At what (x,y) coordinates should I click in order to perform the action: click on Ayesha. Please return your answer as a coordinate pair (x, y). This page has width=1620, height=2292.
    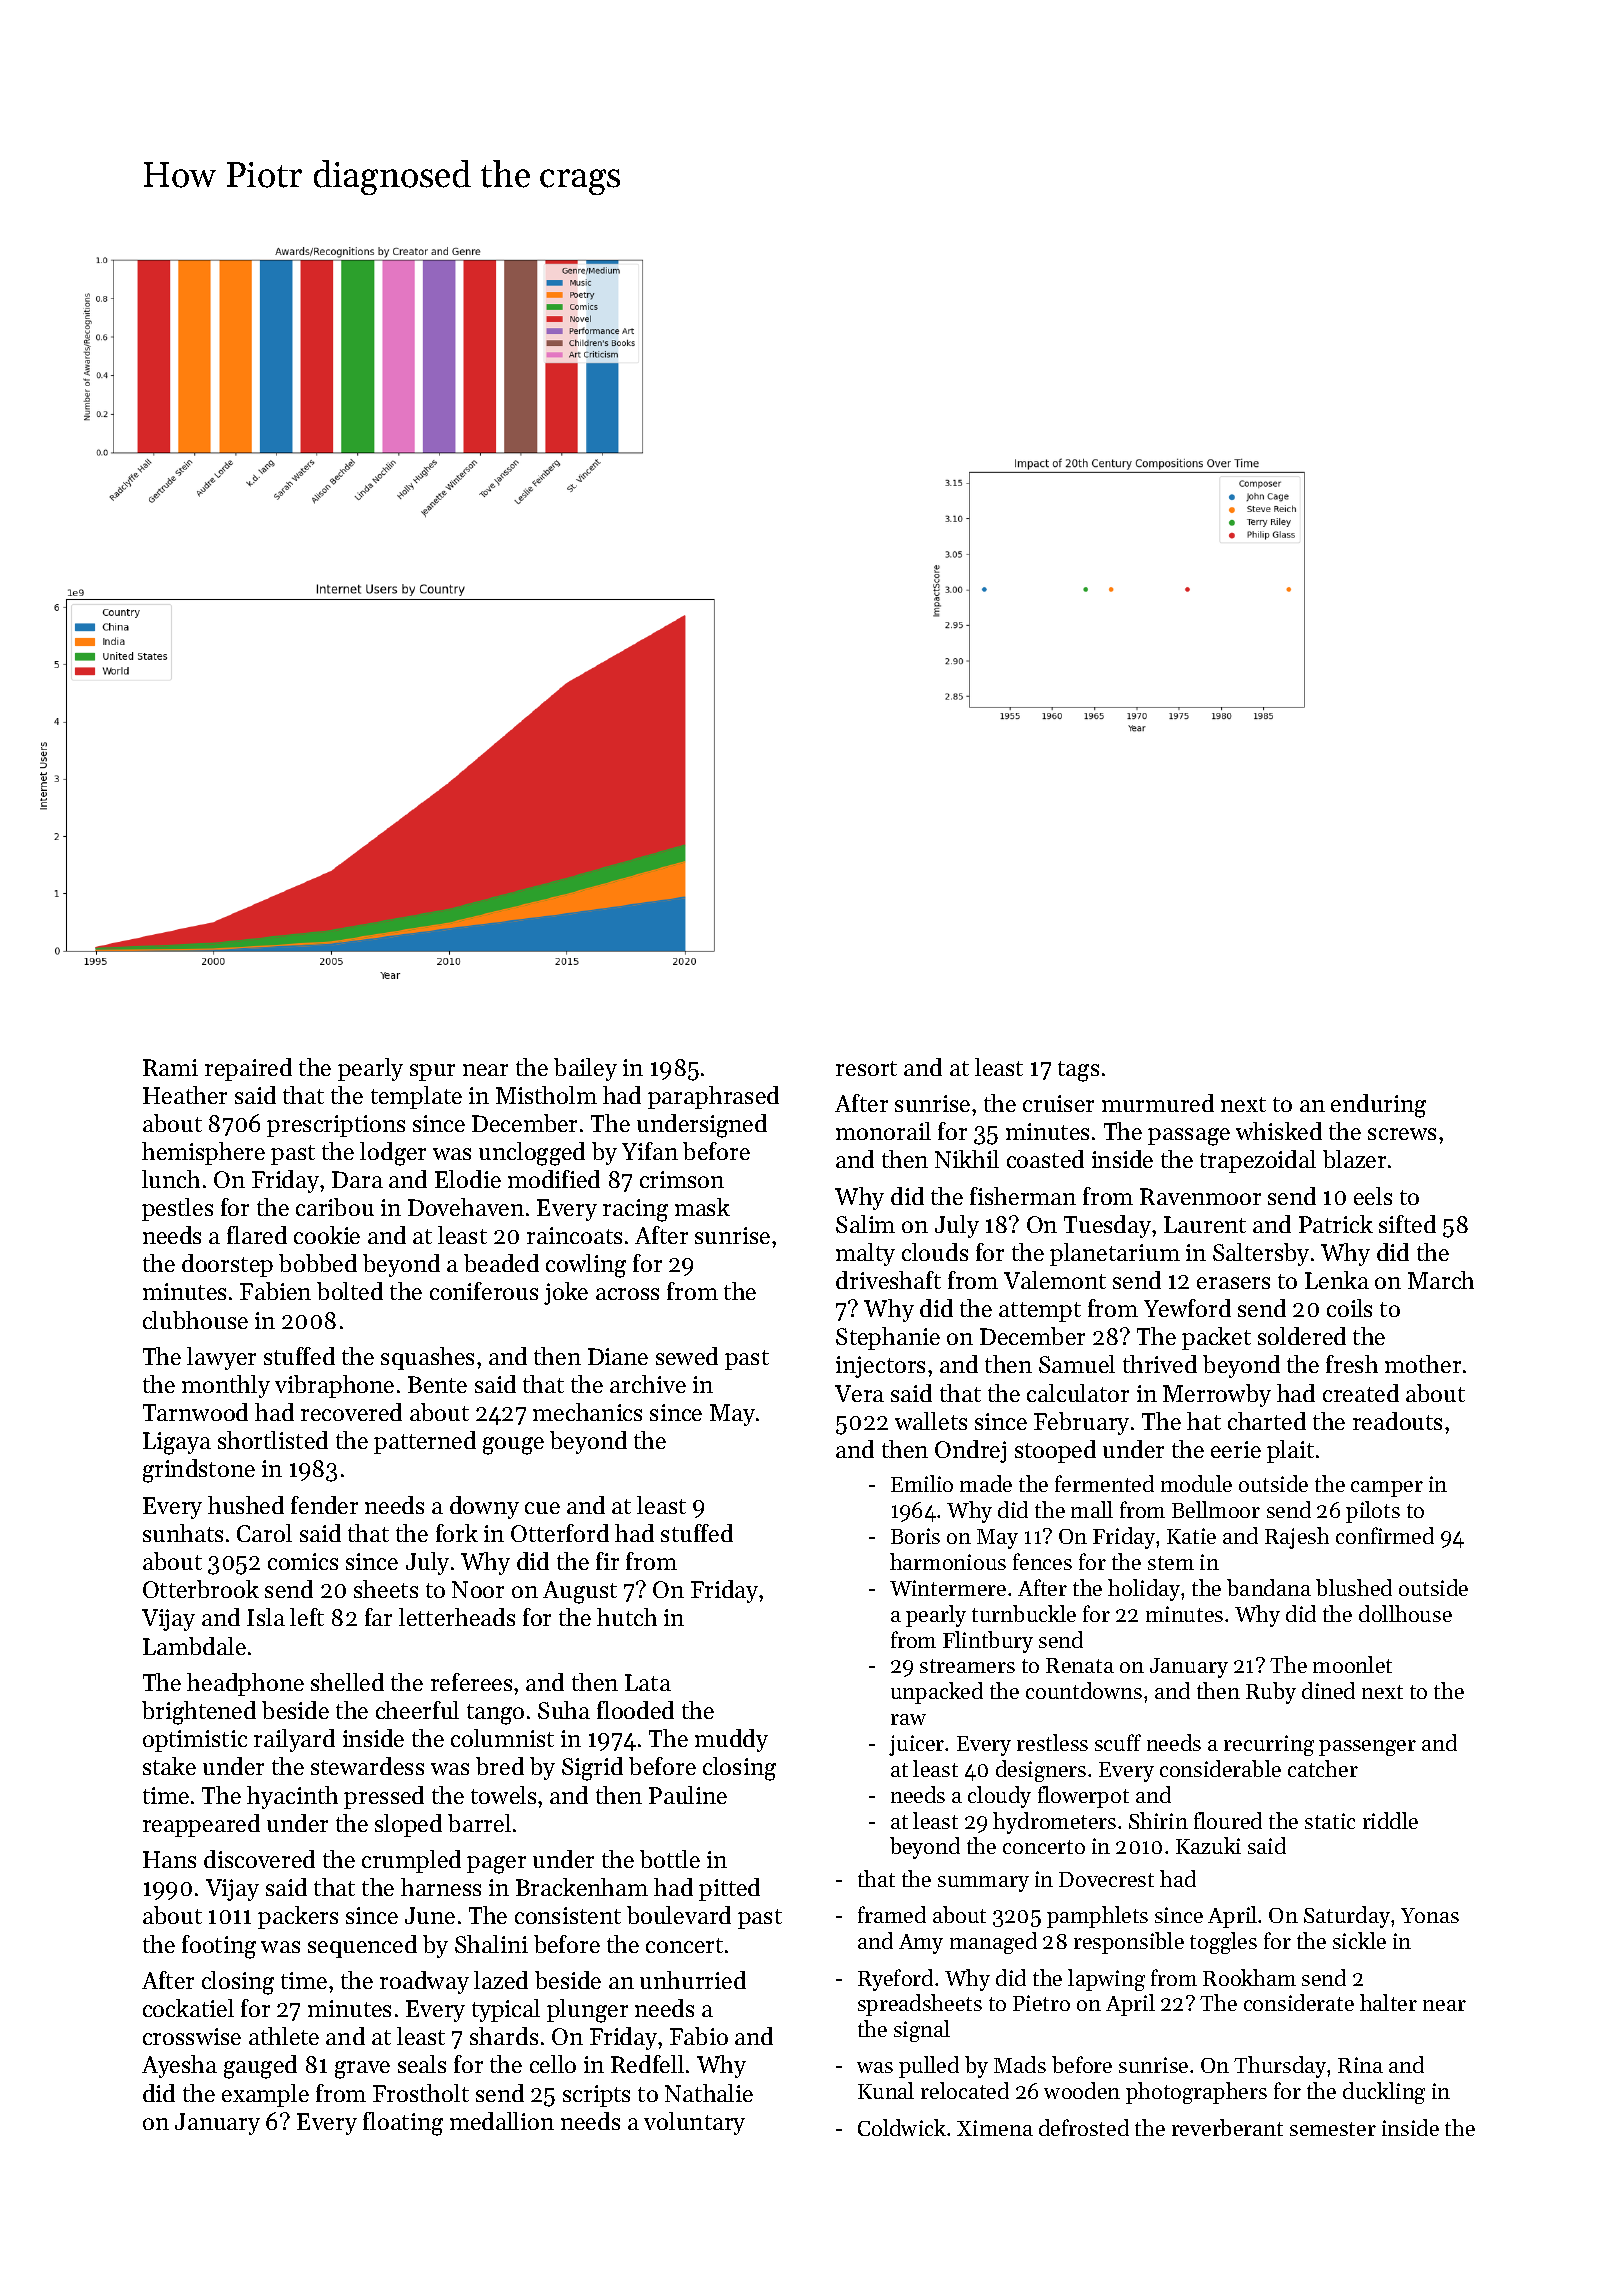
    Looking at the image, I should click on (179, 2066).
